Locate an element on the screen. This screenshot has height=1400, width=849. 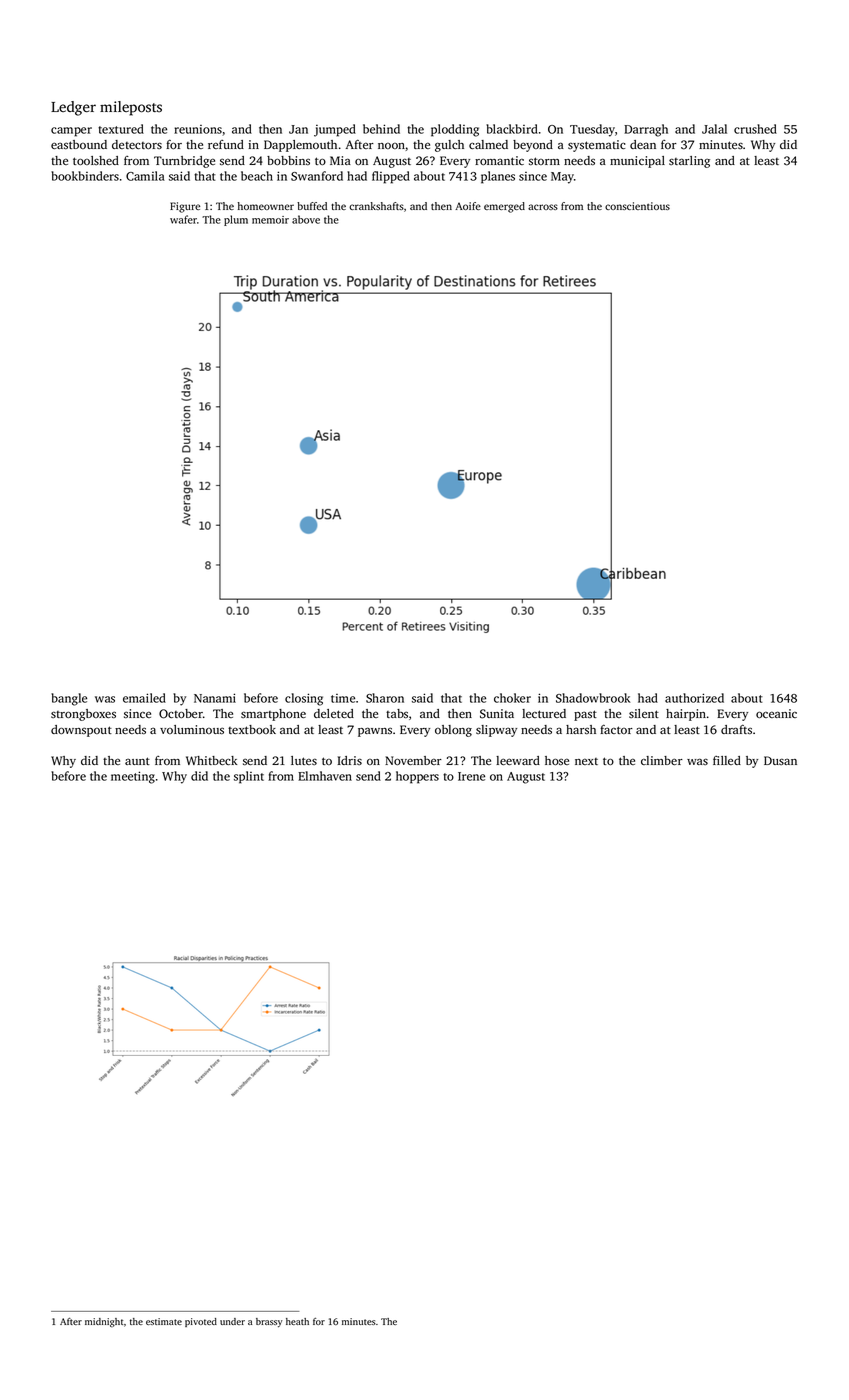
across is located at coordinates (543, 207).
